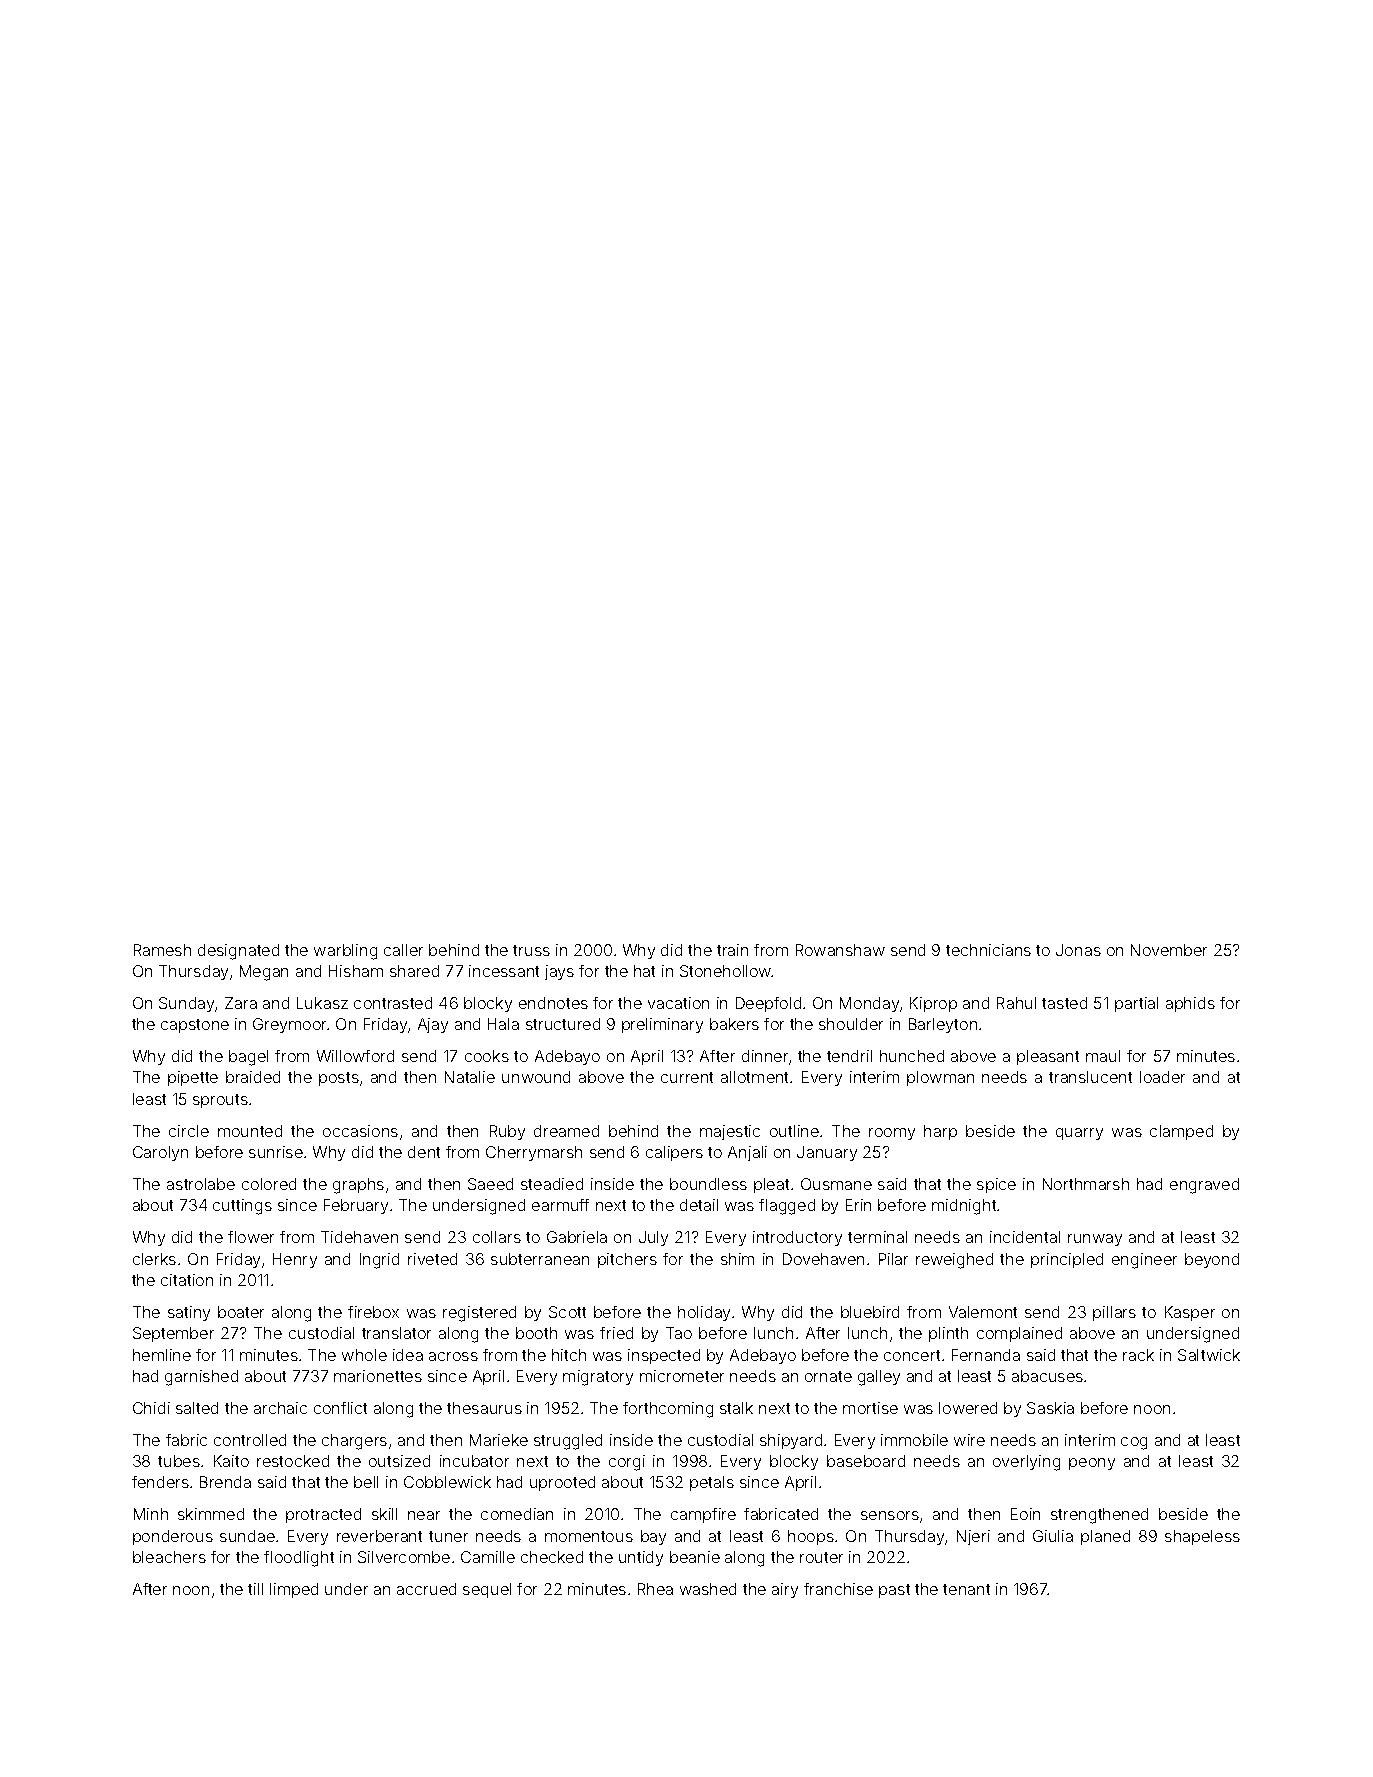 This document has width=1373, height=1777. Describe the element at coordinates (1190, 1004) in the document. I see `aphids` at that location.
